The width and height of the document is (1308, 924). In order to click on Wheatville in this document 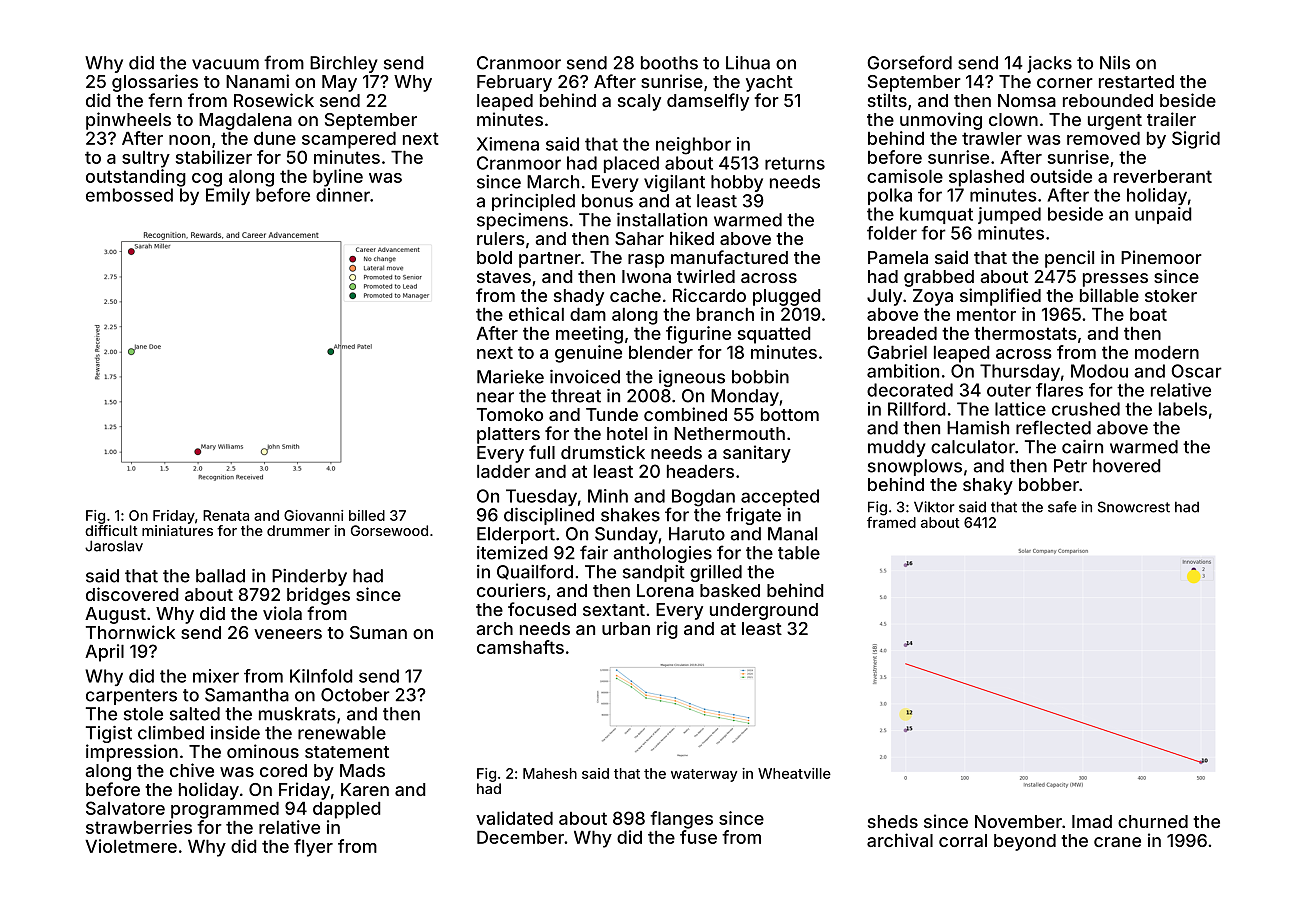, I will do `click(794, 773)`.
